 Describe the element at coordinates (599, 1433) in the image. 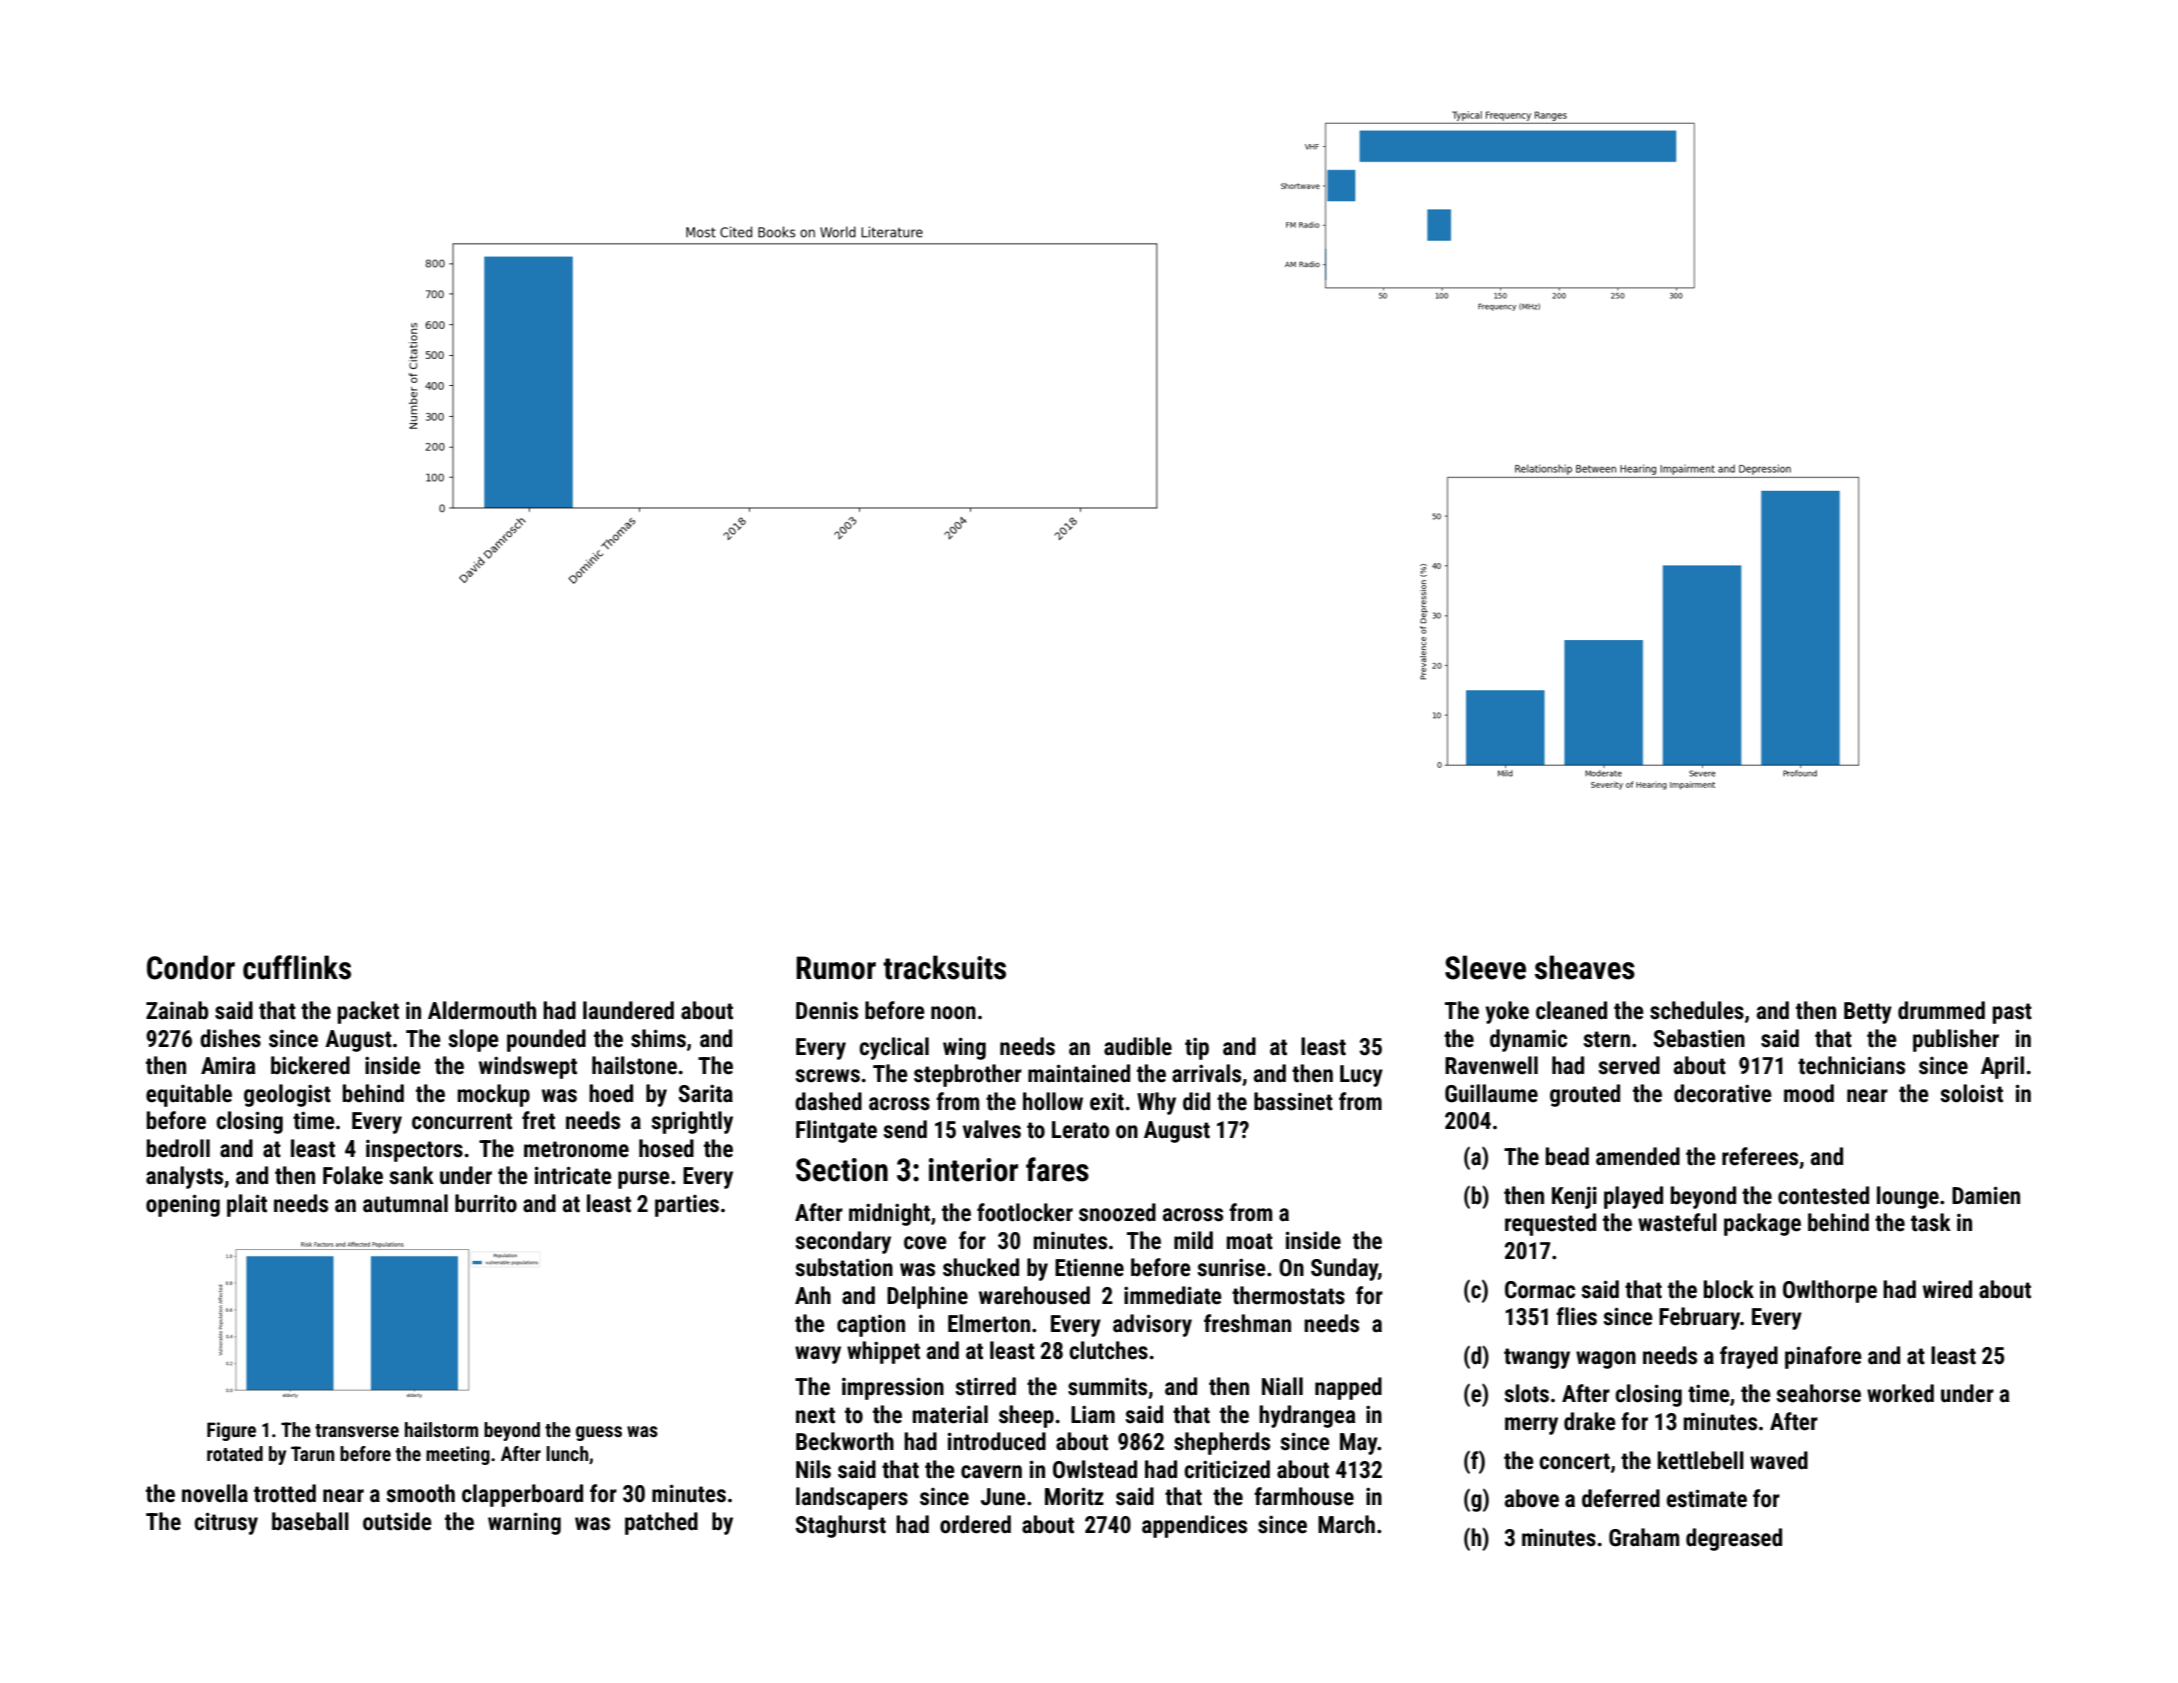

I see `guess` at that location.
